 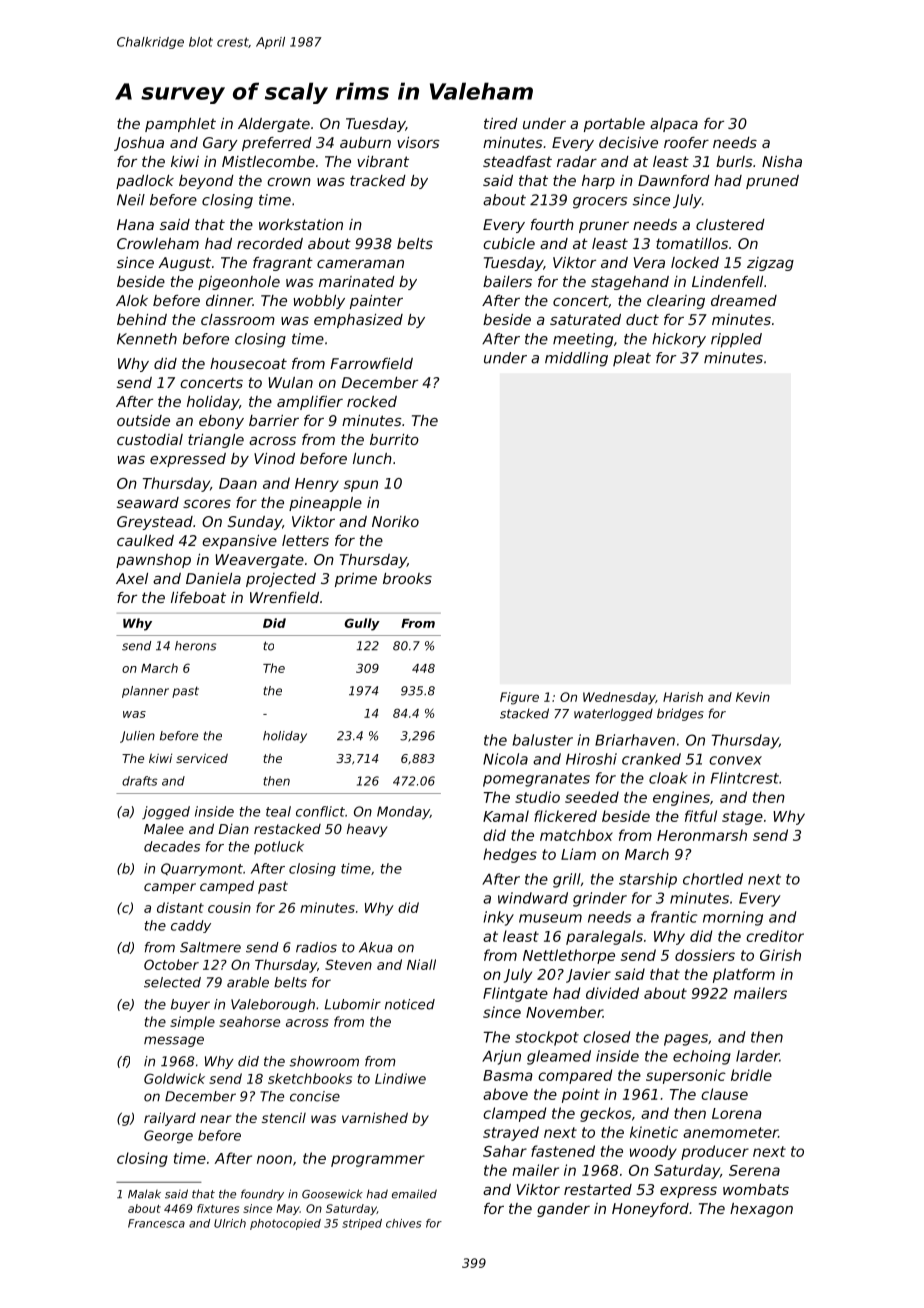 I want to click on Henry, so click(x=317, y=485).
